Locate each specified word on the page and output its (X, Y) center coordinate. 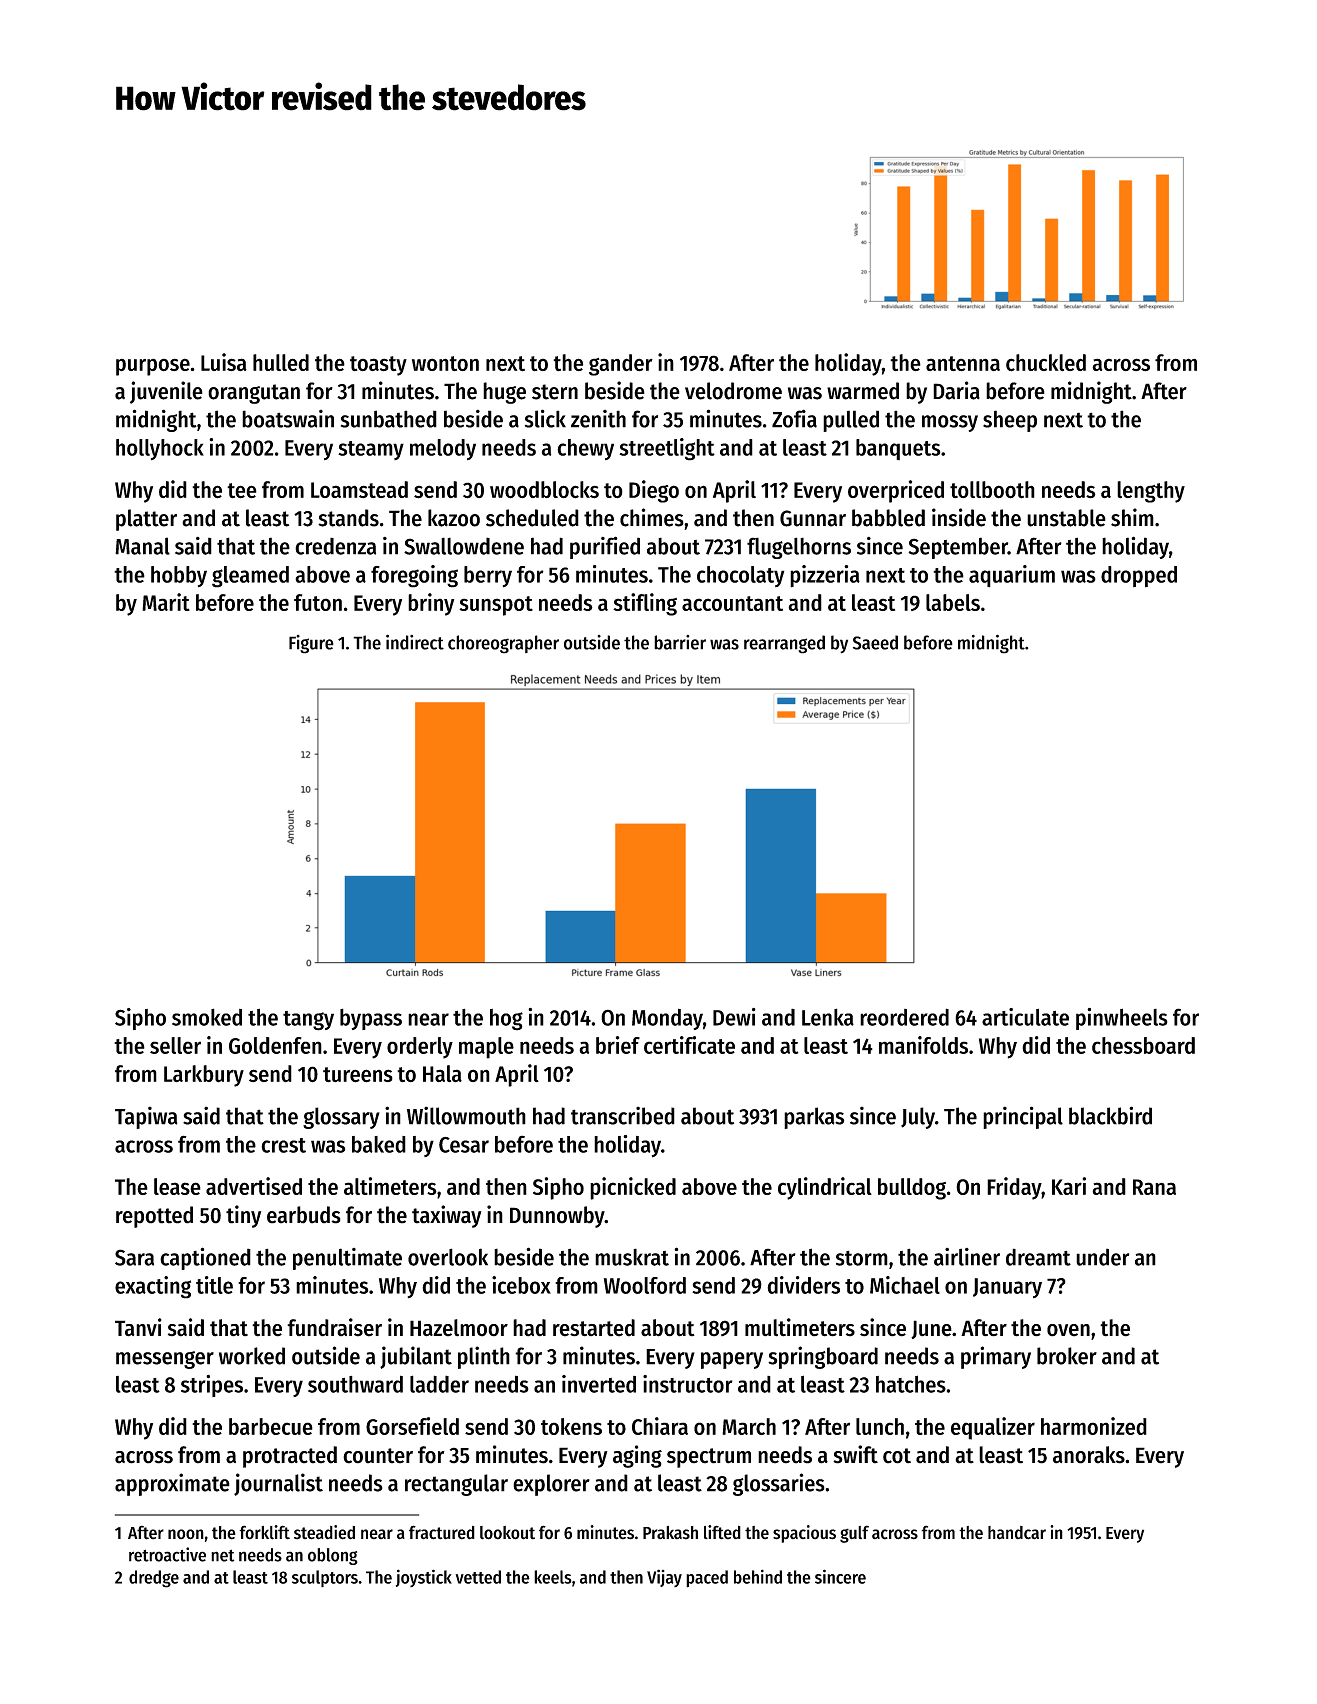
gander (621, 365)
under (1102, 1257)
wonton (445, 363)
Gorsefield (412, 1426)
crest (283, 1145)
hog (506, 1020)
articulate (1025, 1017)
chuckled (1046, 363)
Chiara (660, 1426)
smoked (207, 1017)
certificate (689, 1045)
